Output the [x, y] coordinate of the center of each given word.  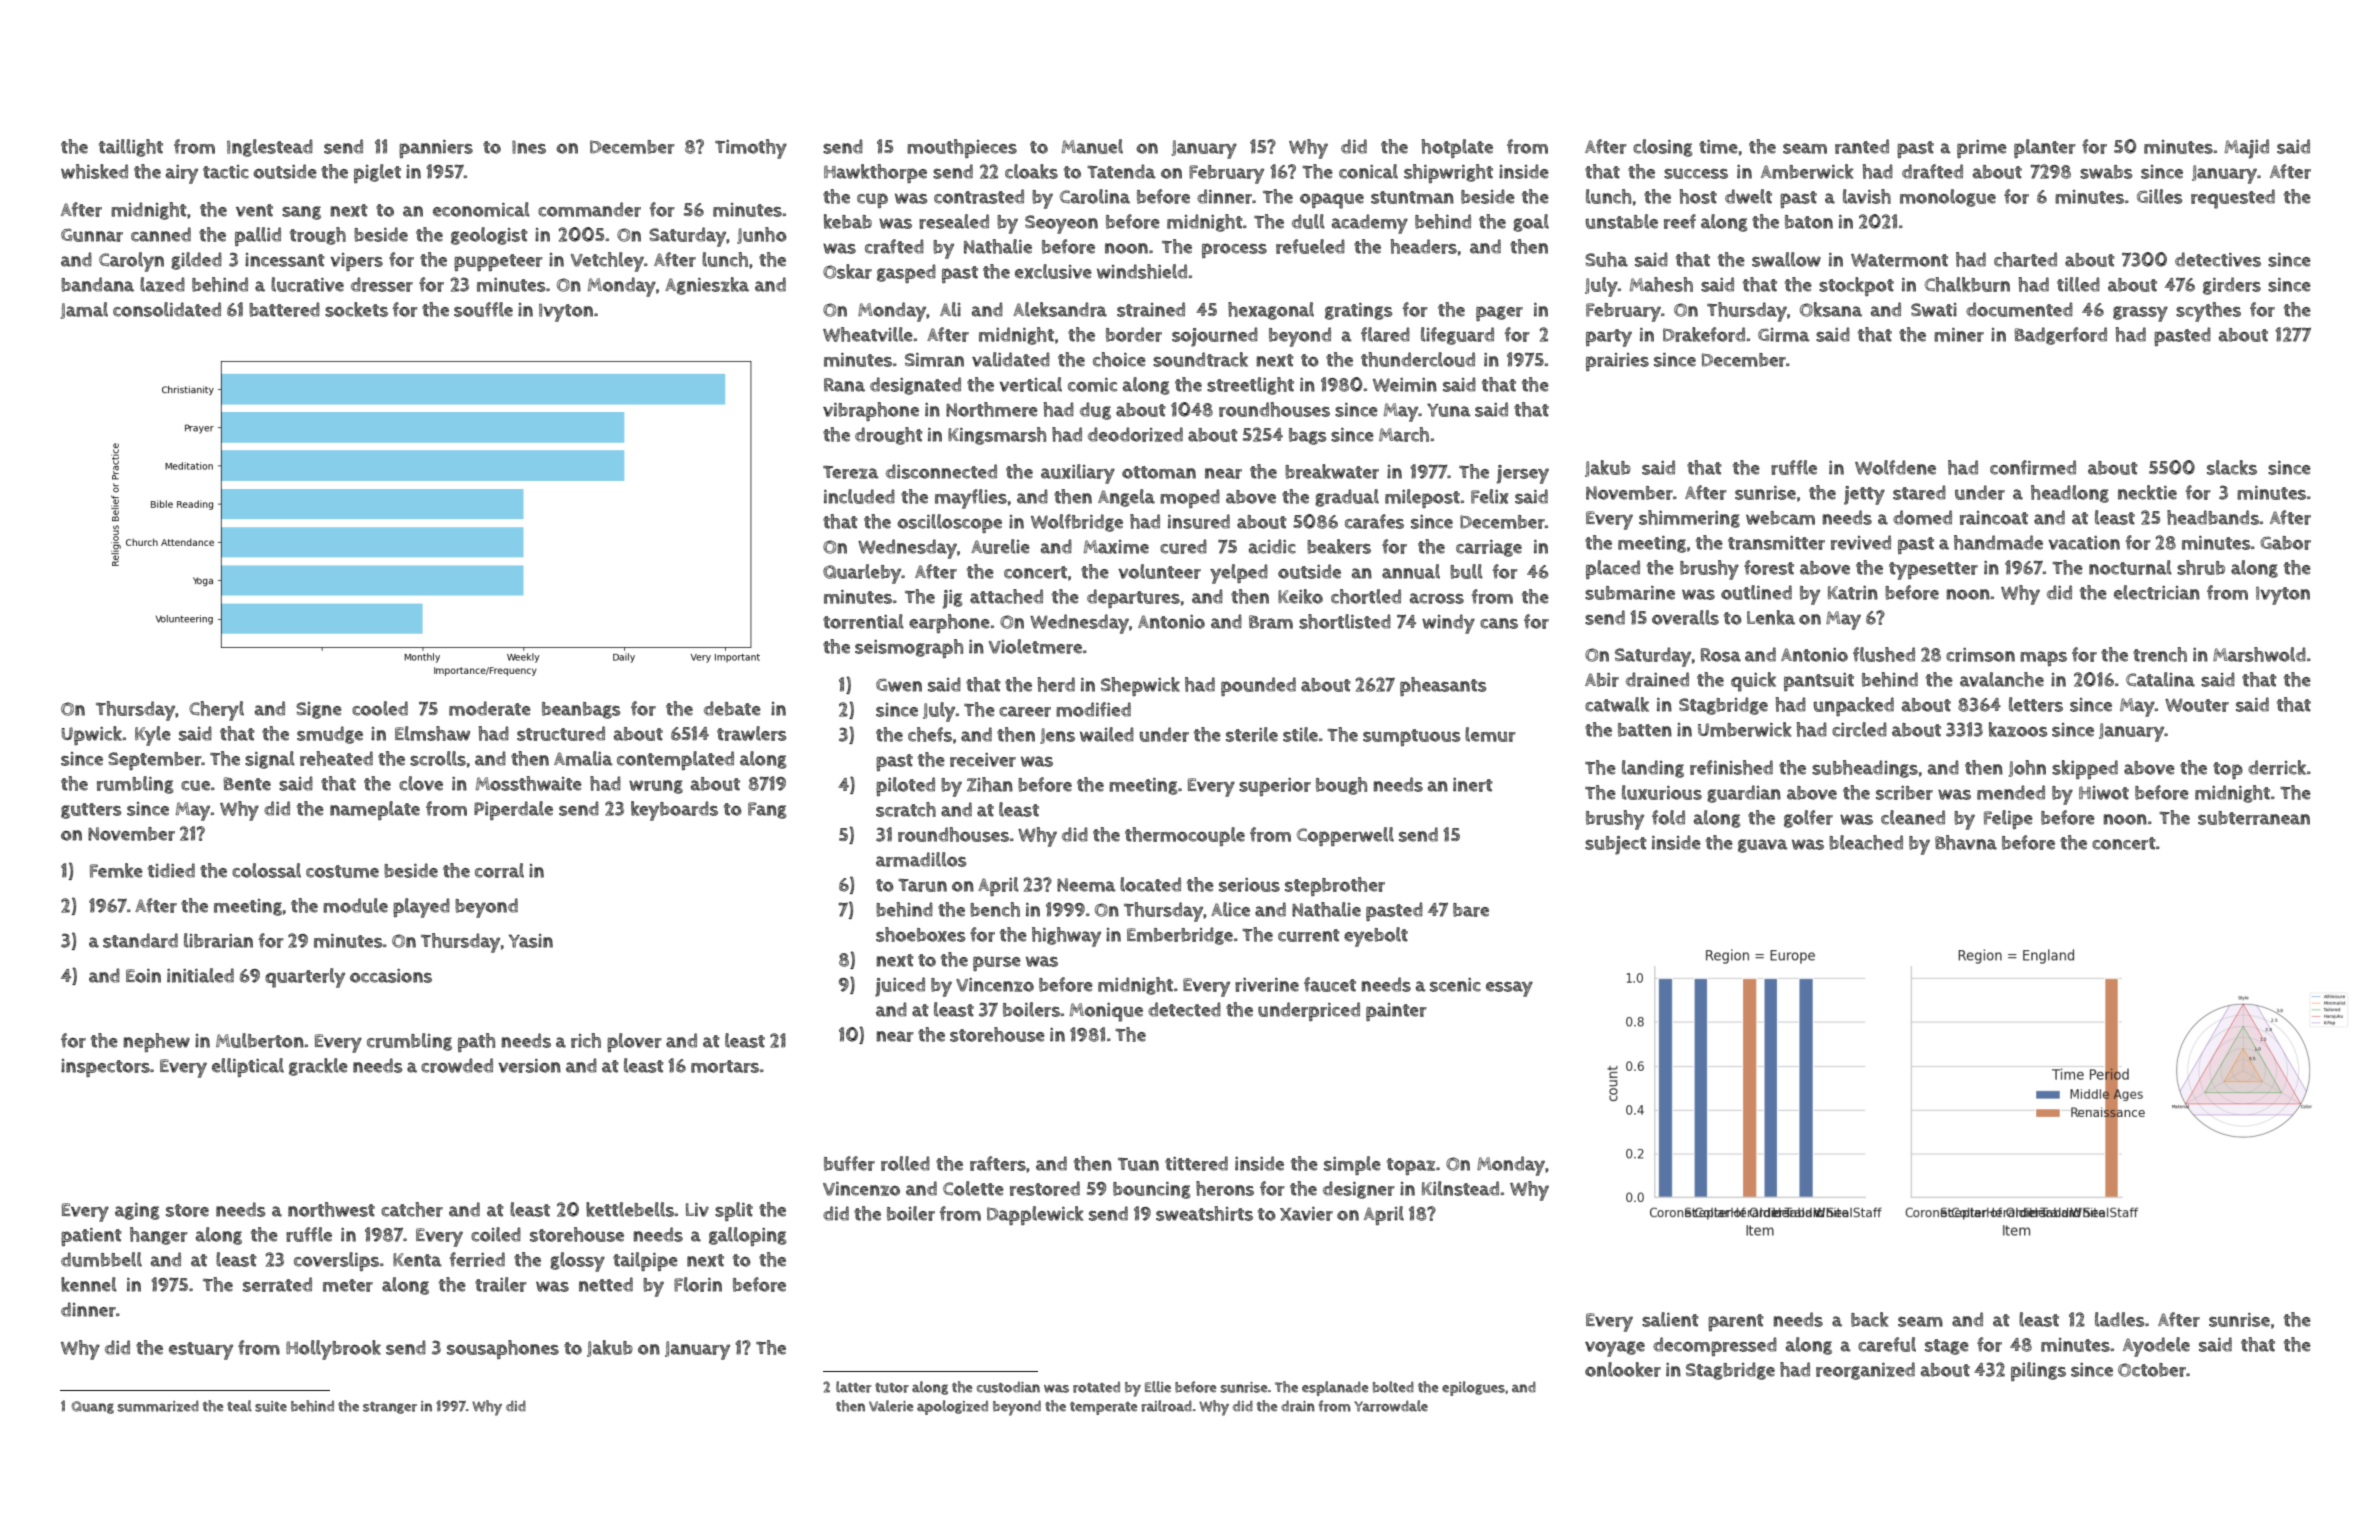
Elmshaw [432, 733]
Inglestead [270, 148]
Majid [2247, 149]
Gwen [899, 685]
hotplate [1457, 148]
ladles [2120, 1319]
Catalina [2160, 679]
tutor [892, 1388]
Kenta [417, 1260]
